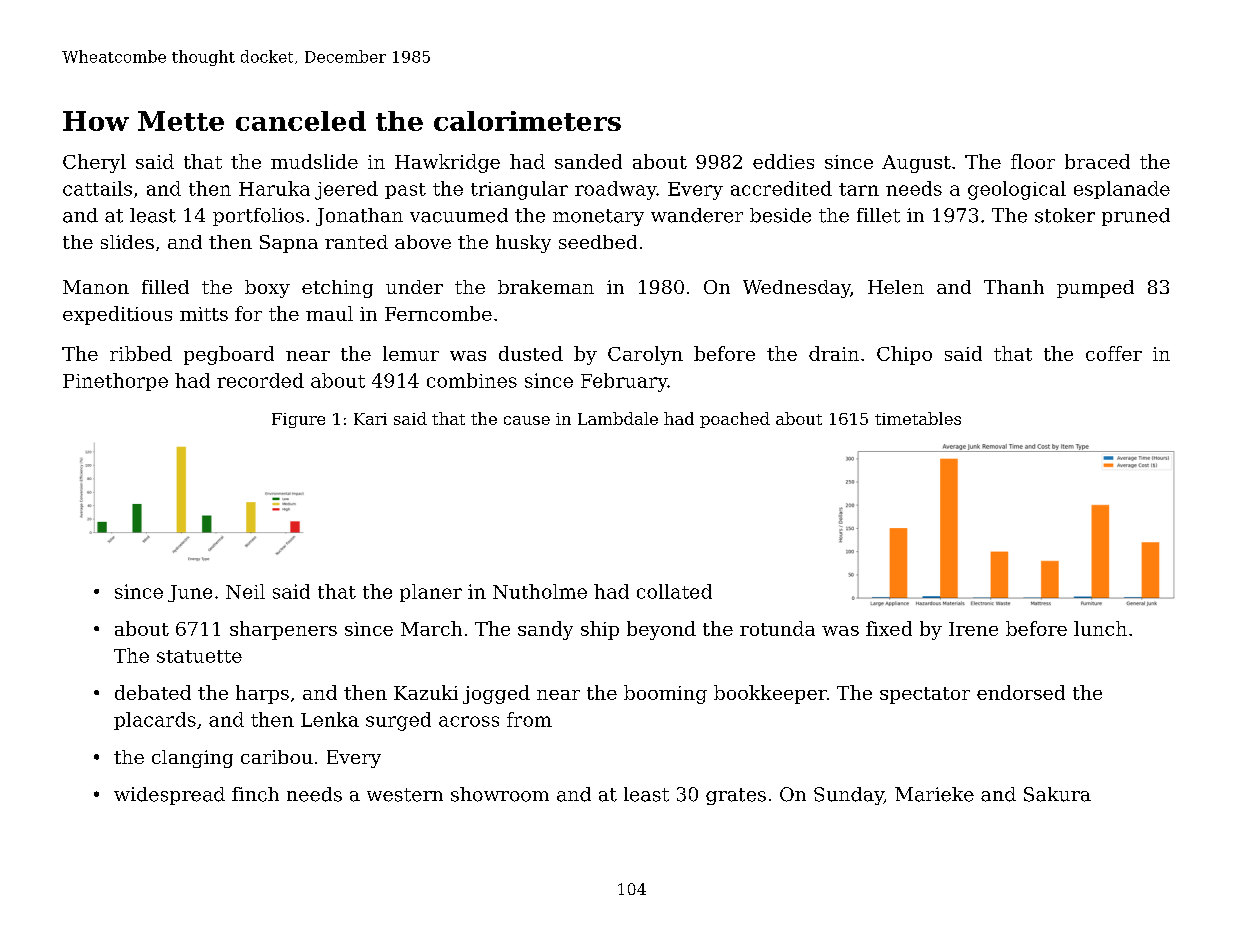 The height and width of the screenshot is (952, 1233). I want to click on Neil, so click(245, 591).
